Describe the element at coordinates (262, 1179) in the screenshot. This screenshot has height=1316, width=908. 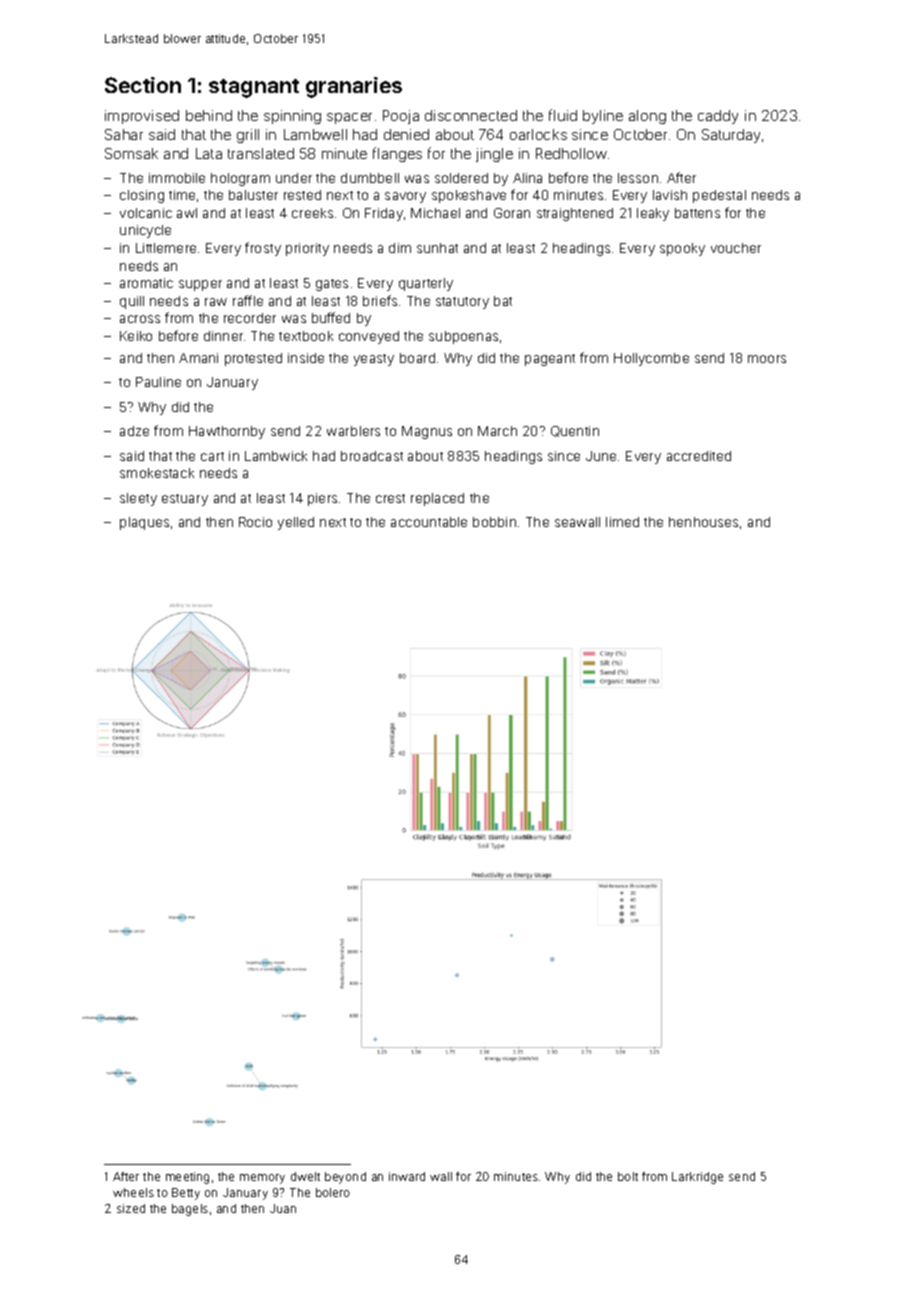
I see `memory` at that location.
